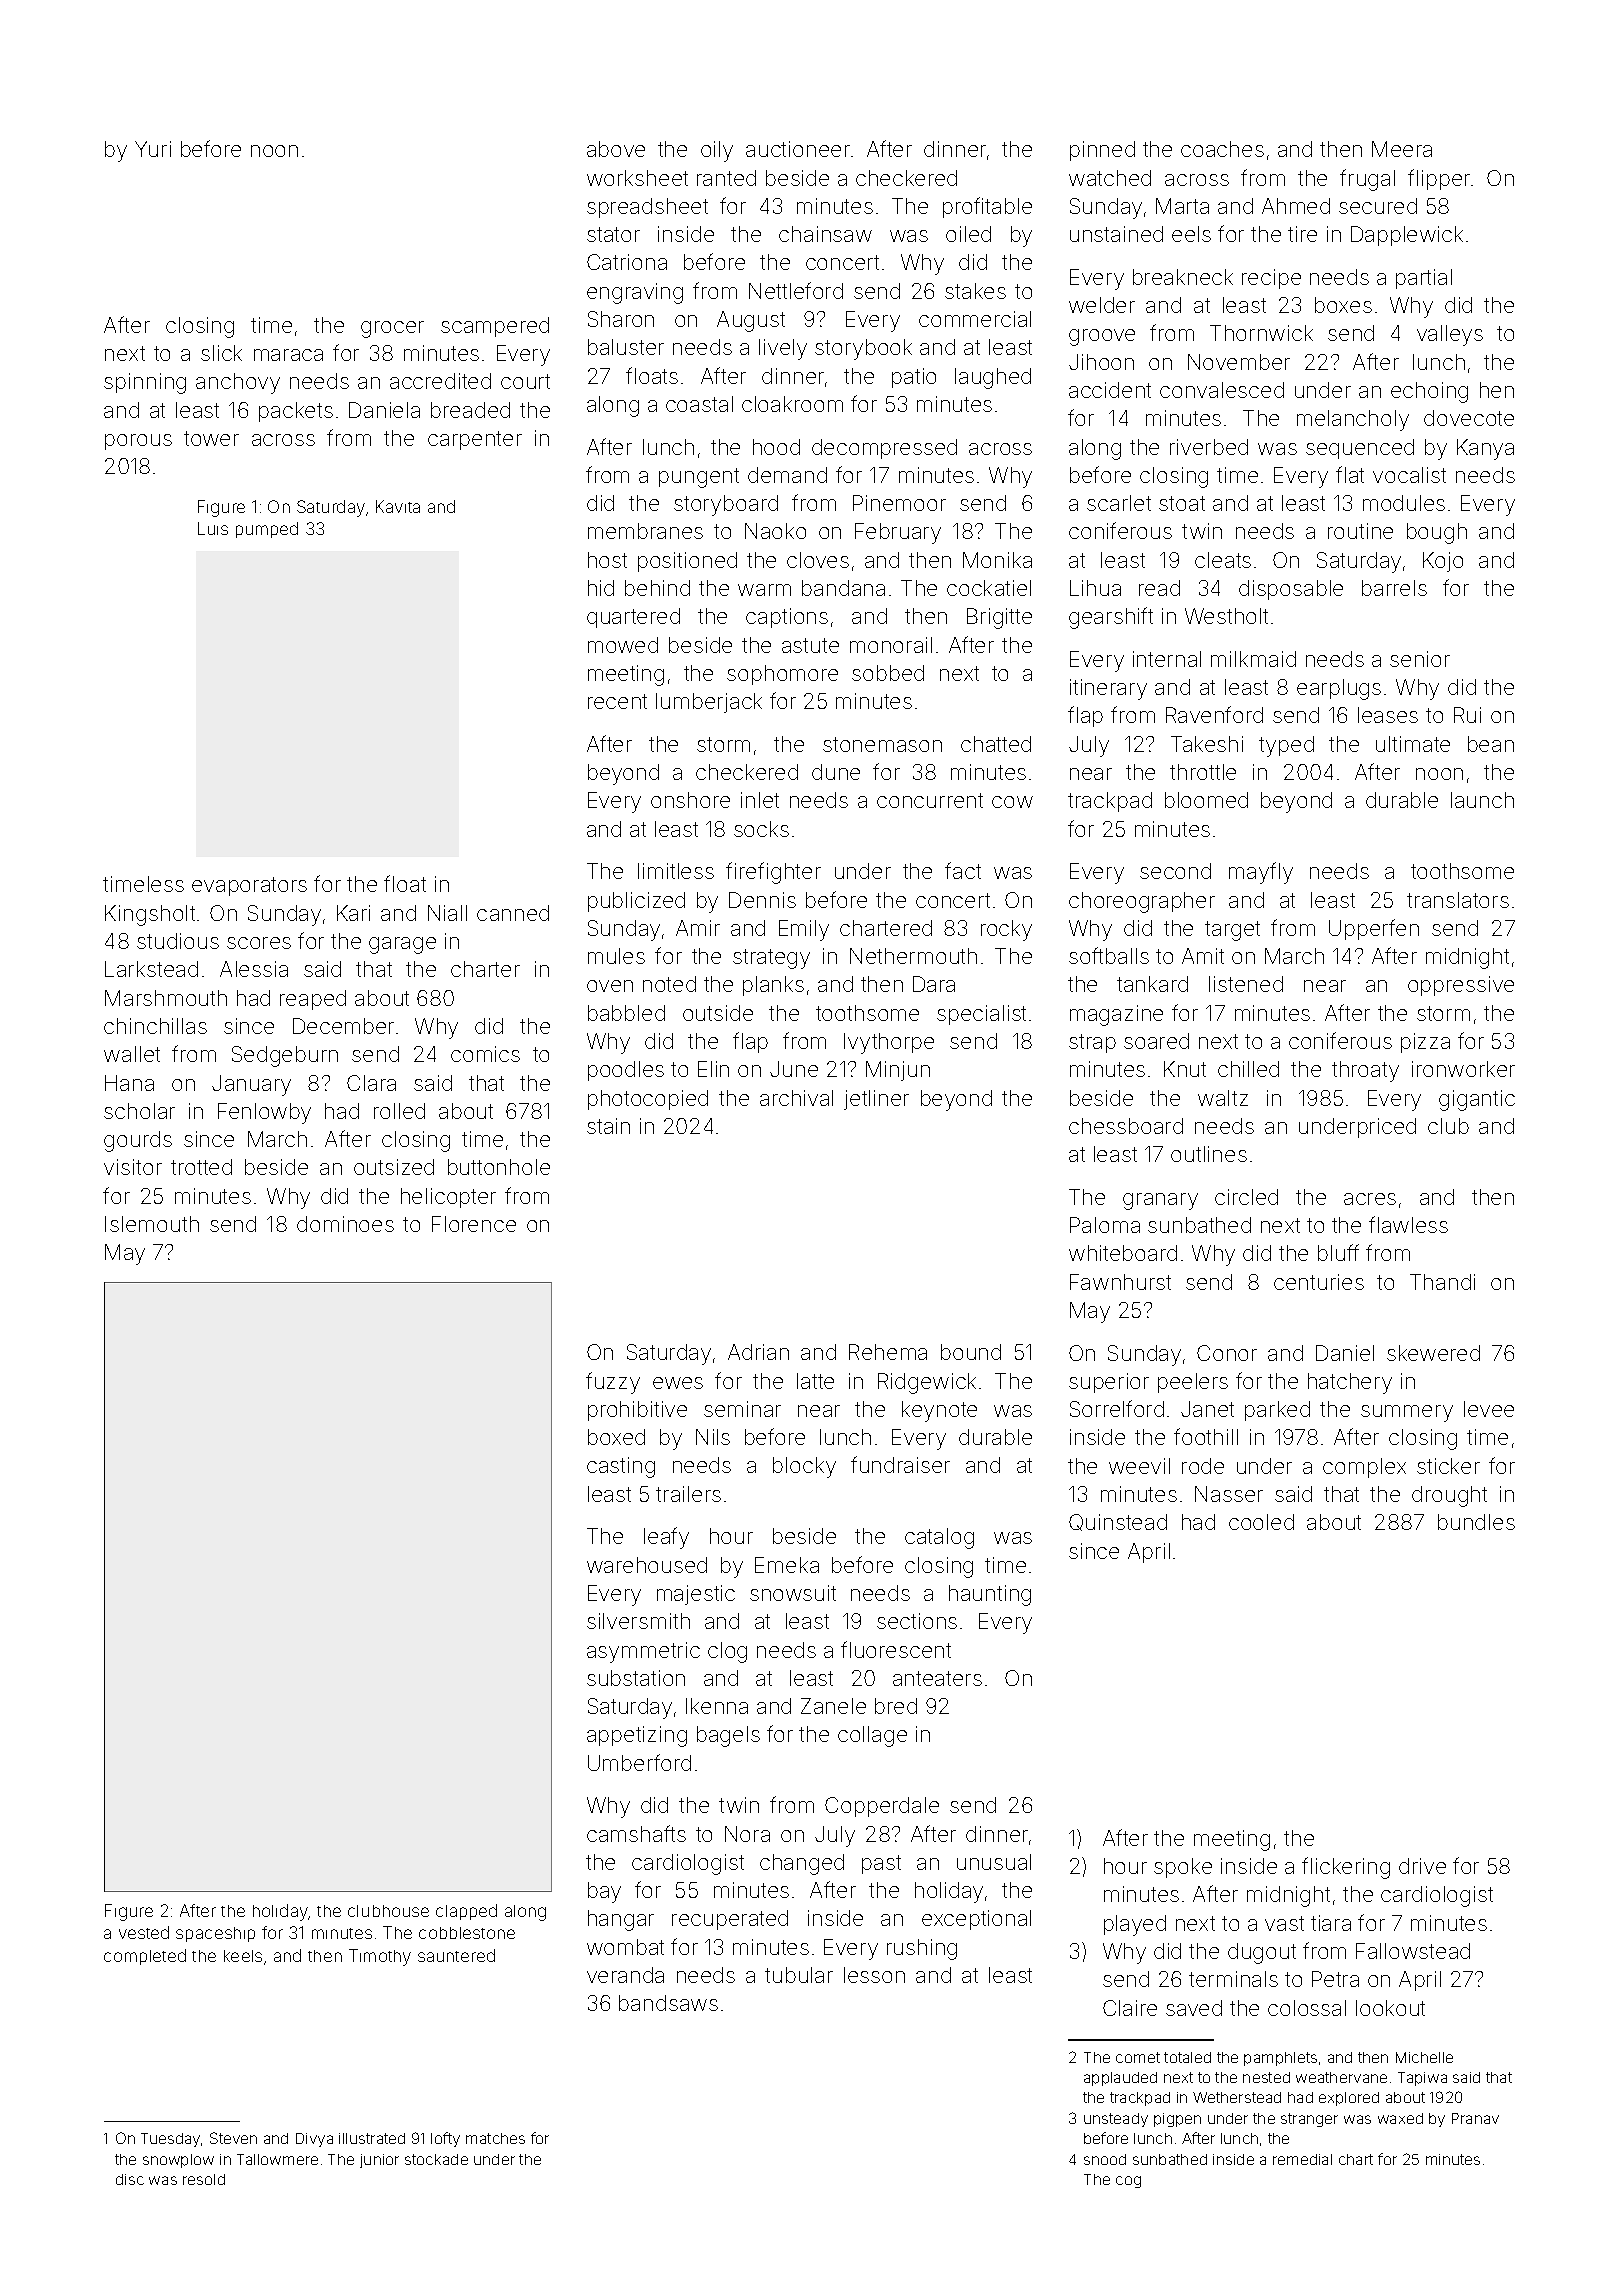 Image resolution: width=1620 pixels, height=2292 pixels. Describe the element at coordinates (1105, 2159) in the image. I see `snood` at that location.
